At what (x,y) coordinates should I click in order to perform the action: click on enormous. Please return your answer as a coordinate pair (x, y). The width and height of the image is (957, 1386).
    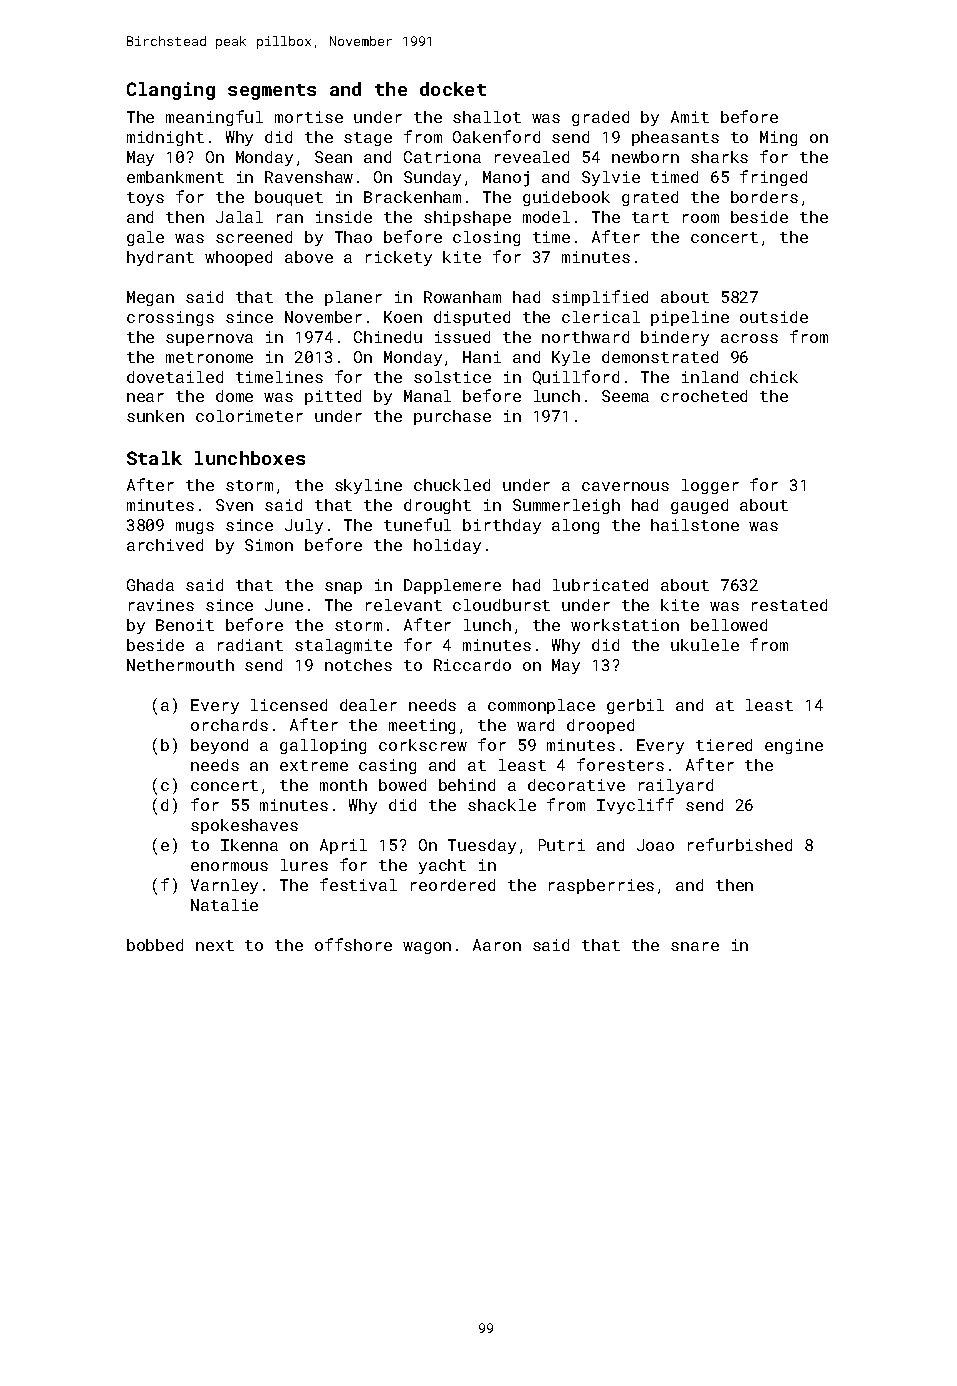
    Looking at the image, I should click on (229, 866).
